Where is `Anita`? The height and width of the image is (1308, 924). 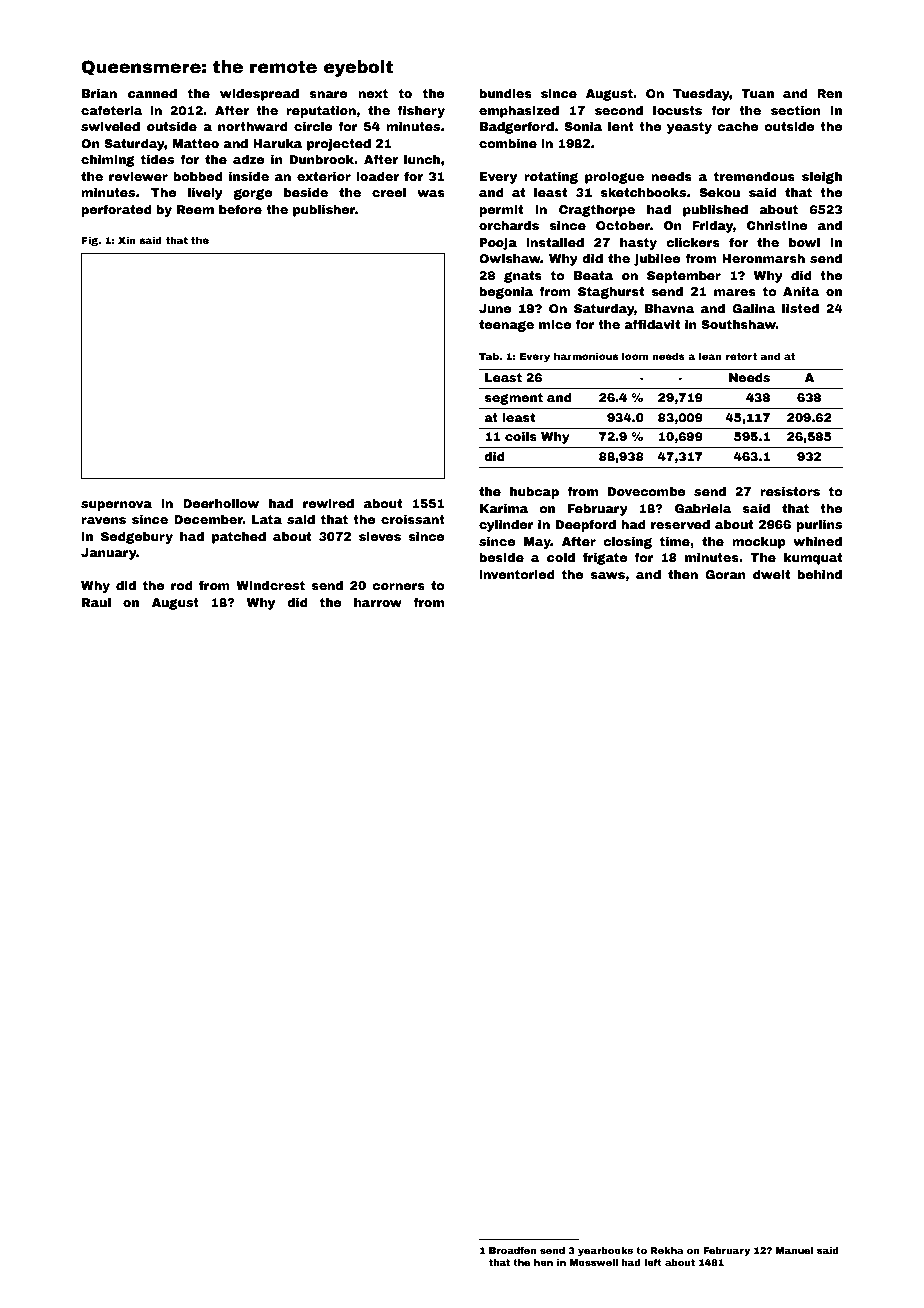
Anita is located at coordinates (801, 291).
